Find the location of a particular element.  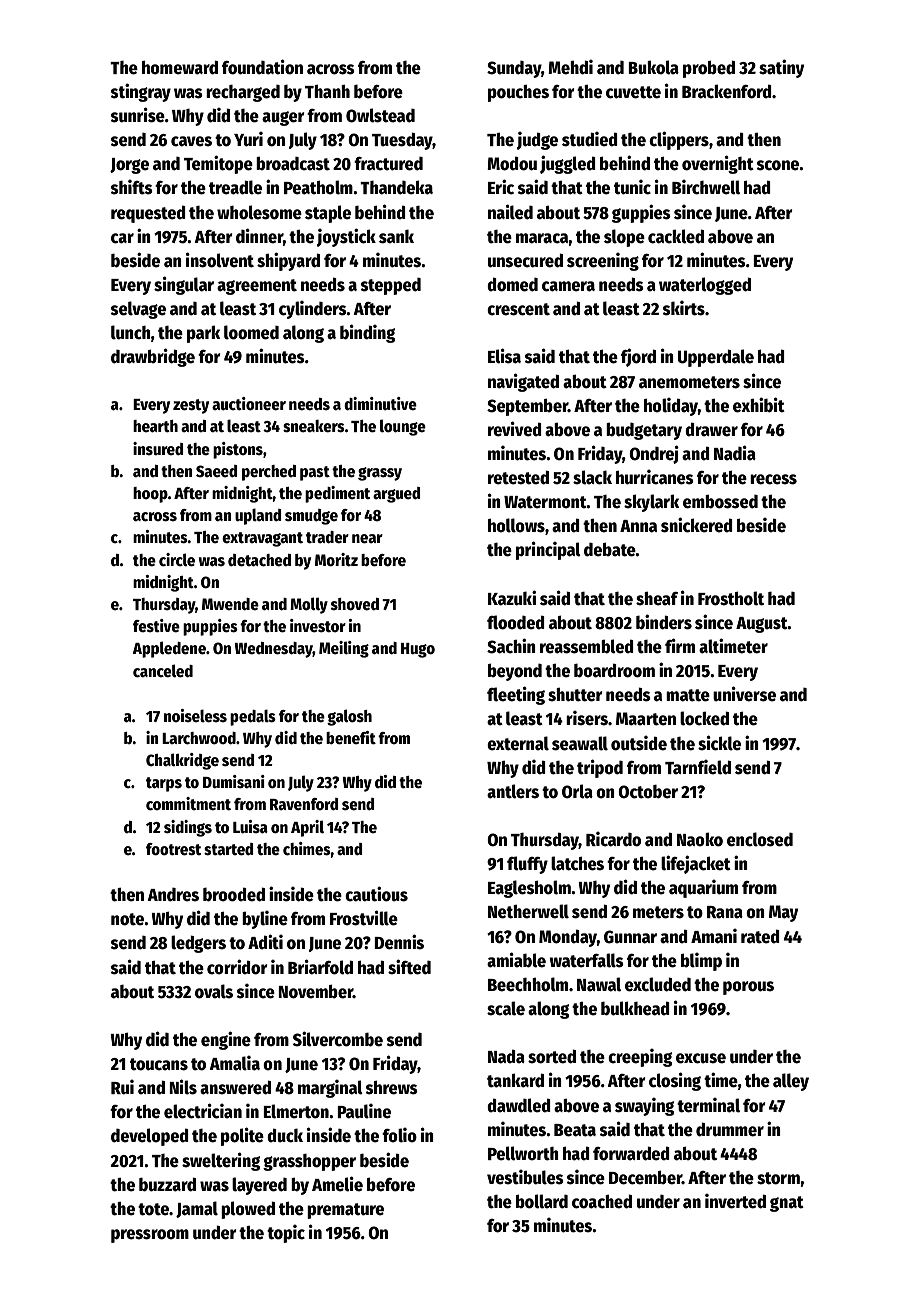

waterlogged is located at coordinates (705, 286).
